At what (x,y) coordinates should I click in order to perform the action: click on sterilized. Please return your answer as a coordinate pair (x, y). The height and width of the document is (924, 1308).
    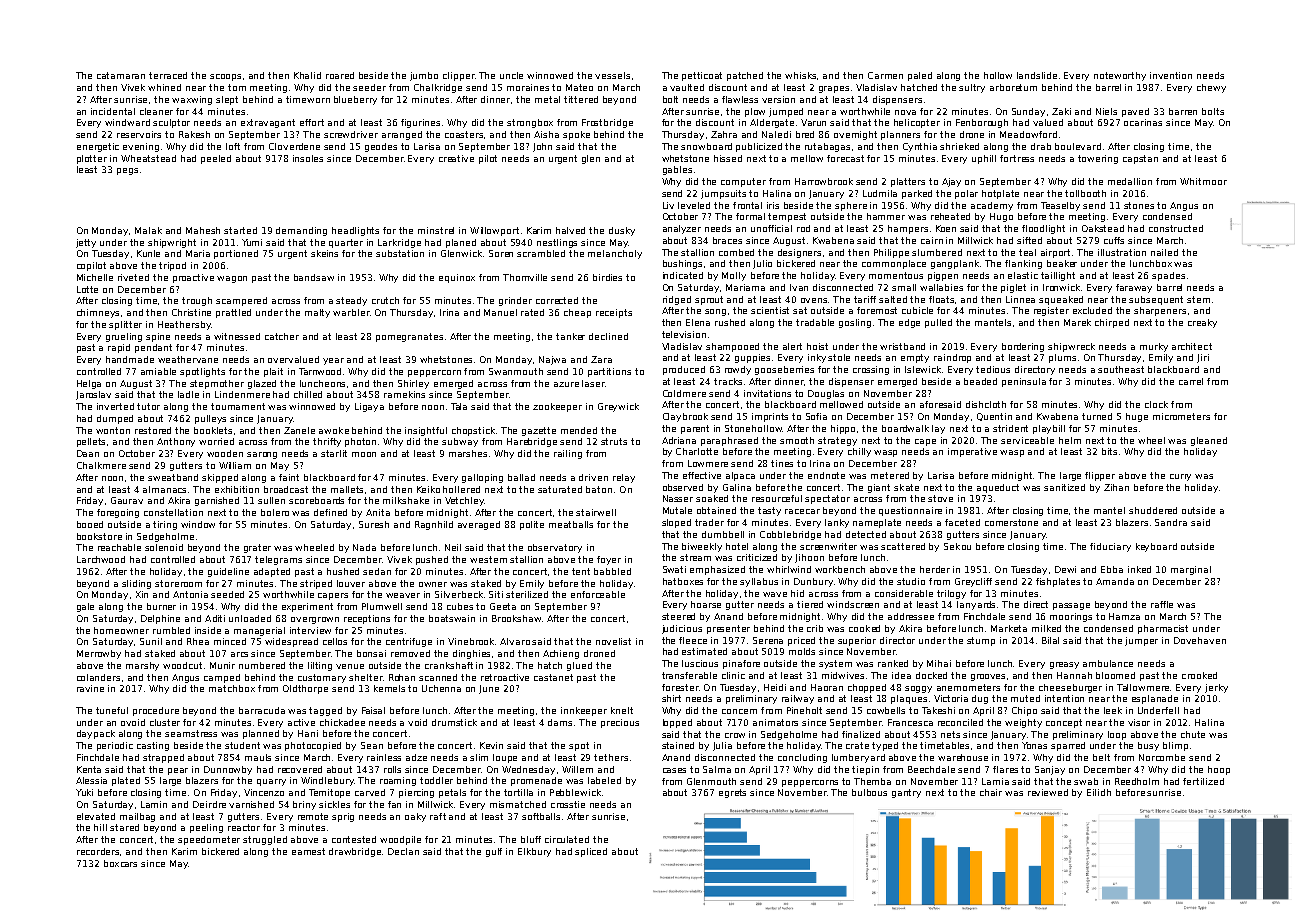
    Looking at the image, I should click on (527, 594).
